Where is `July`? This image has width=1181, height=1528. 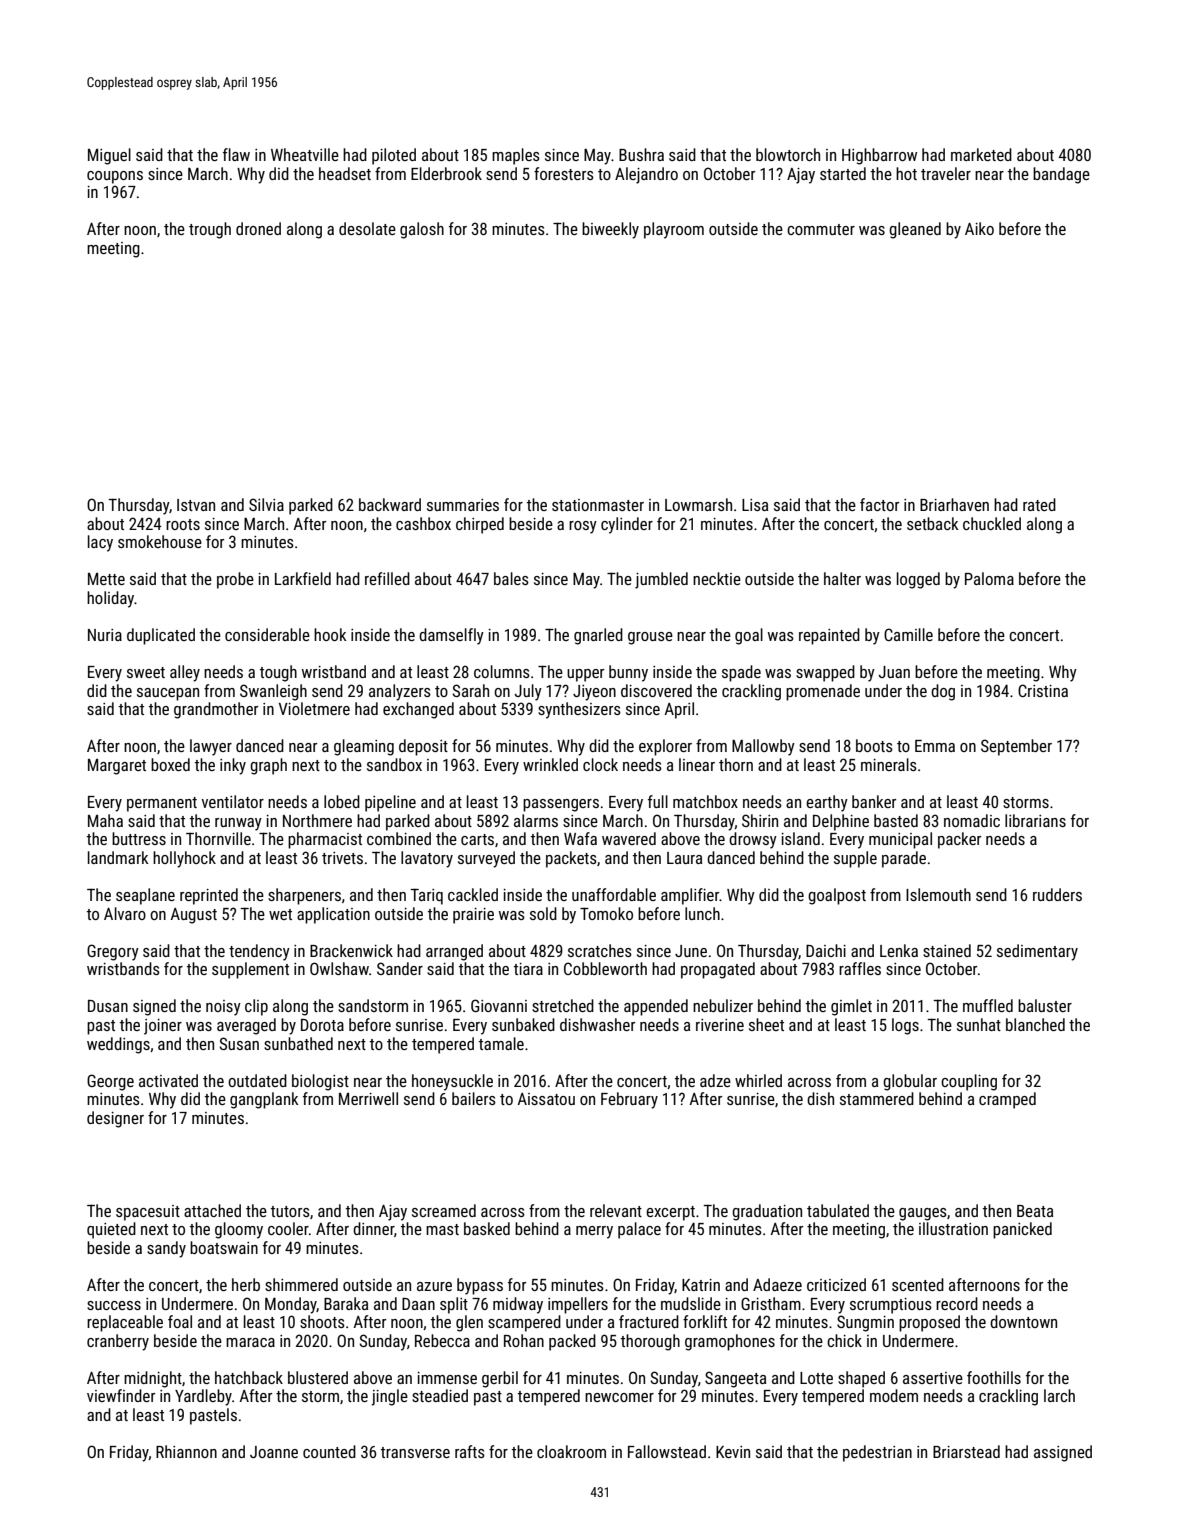 July is located at coordinates (528, 692).
